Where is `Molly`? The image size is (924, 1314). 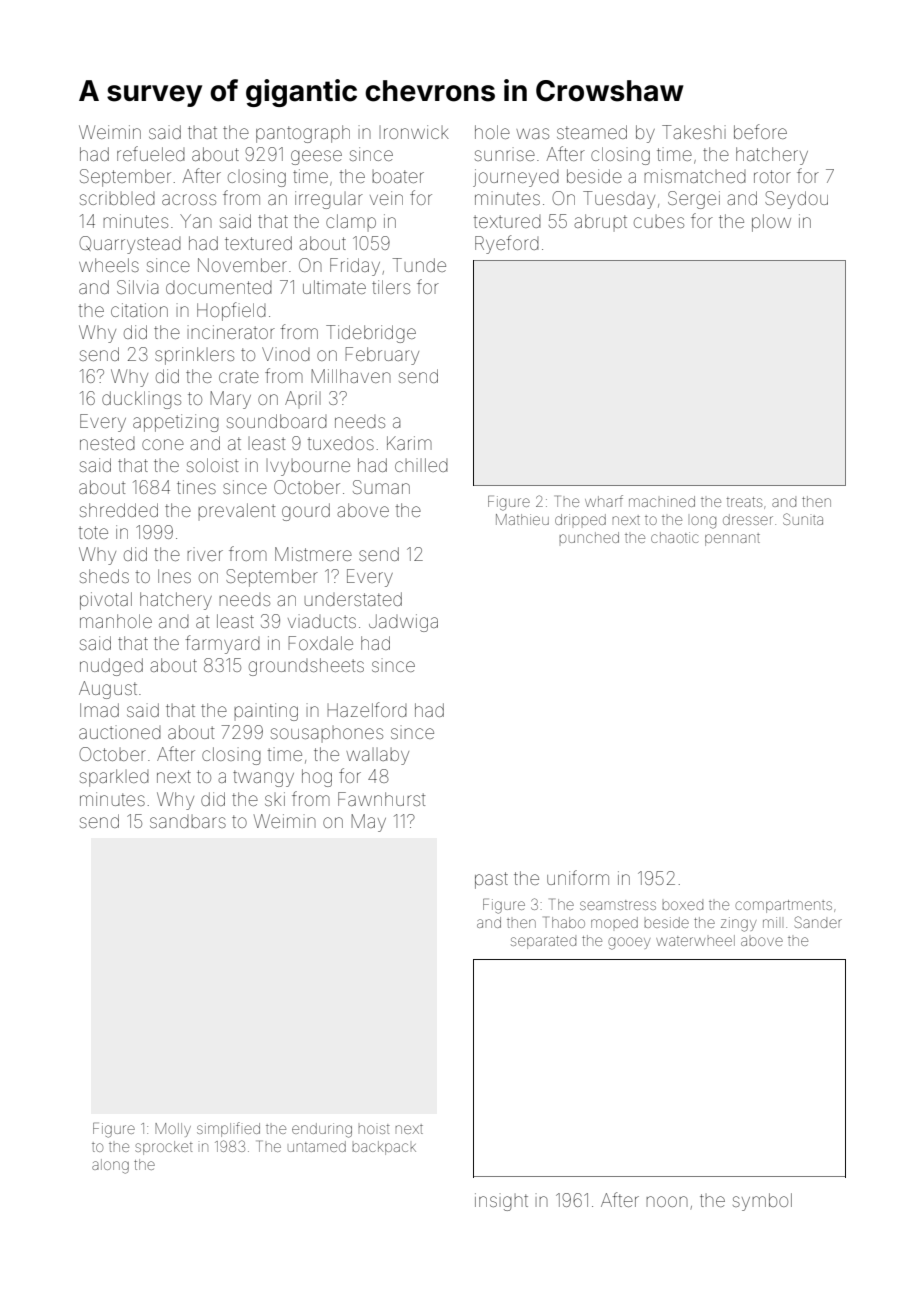 Molly is located at coordinates (173, 1130).
